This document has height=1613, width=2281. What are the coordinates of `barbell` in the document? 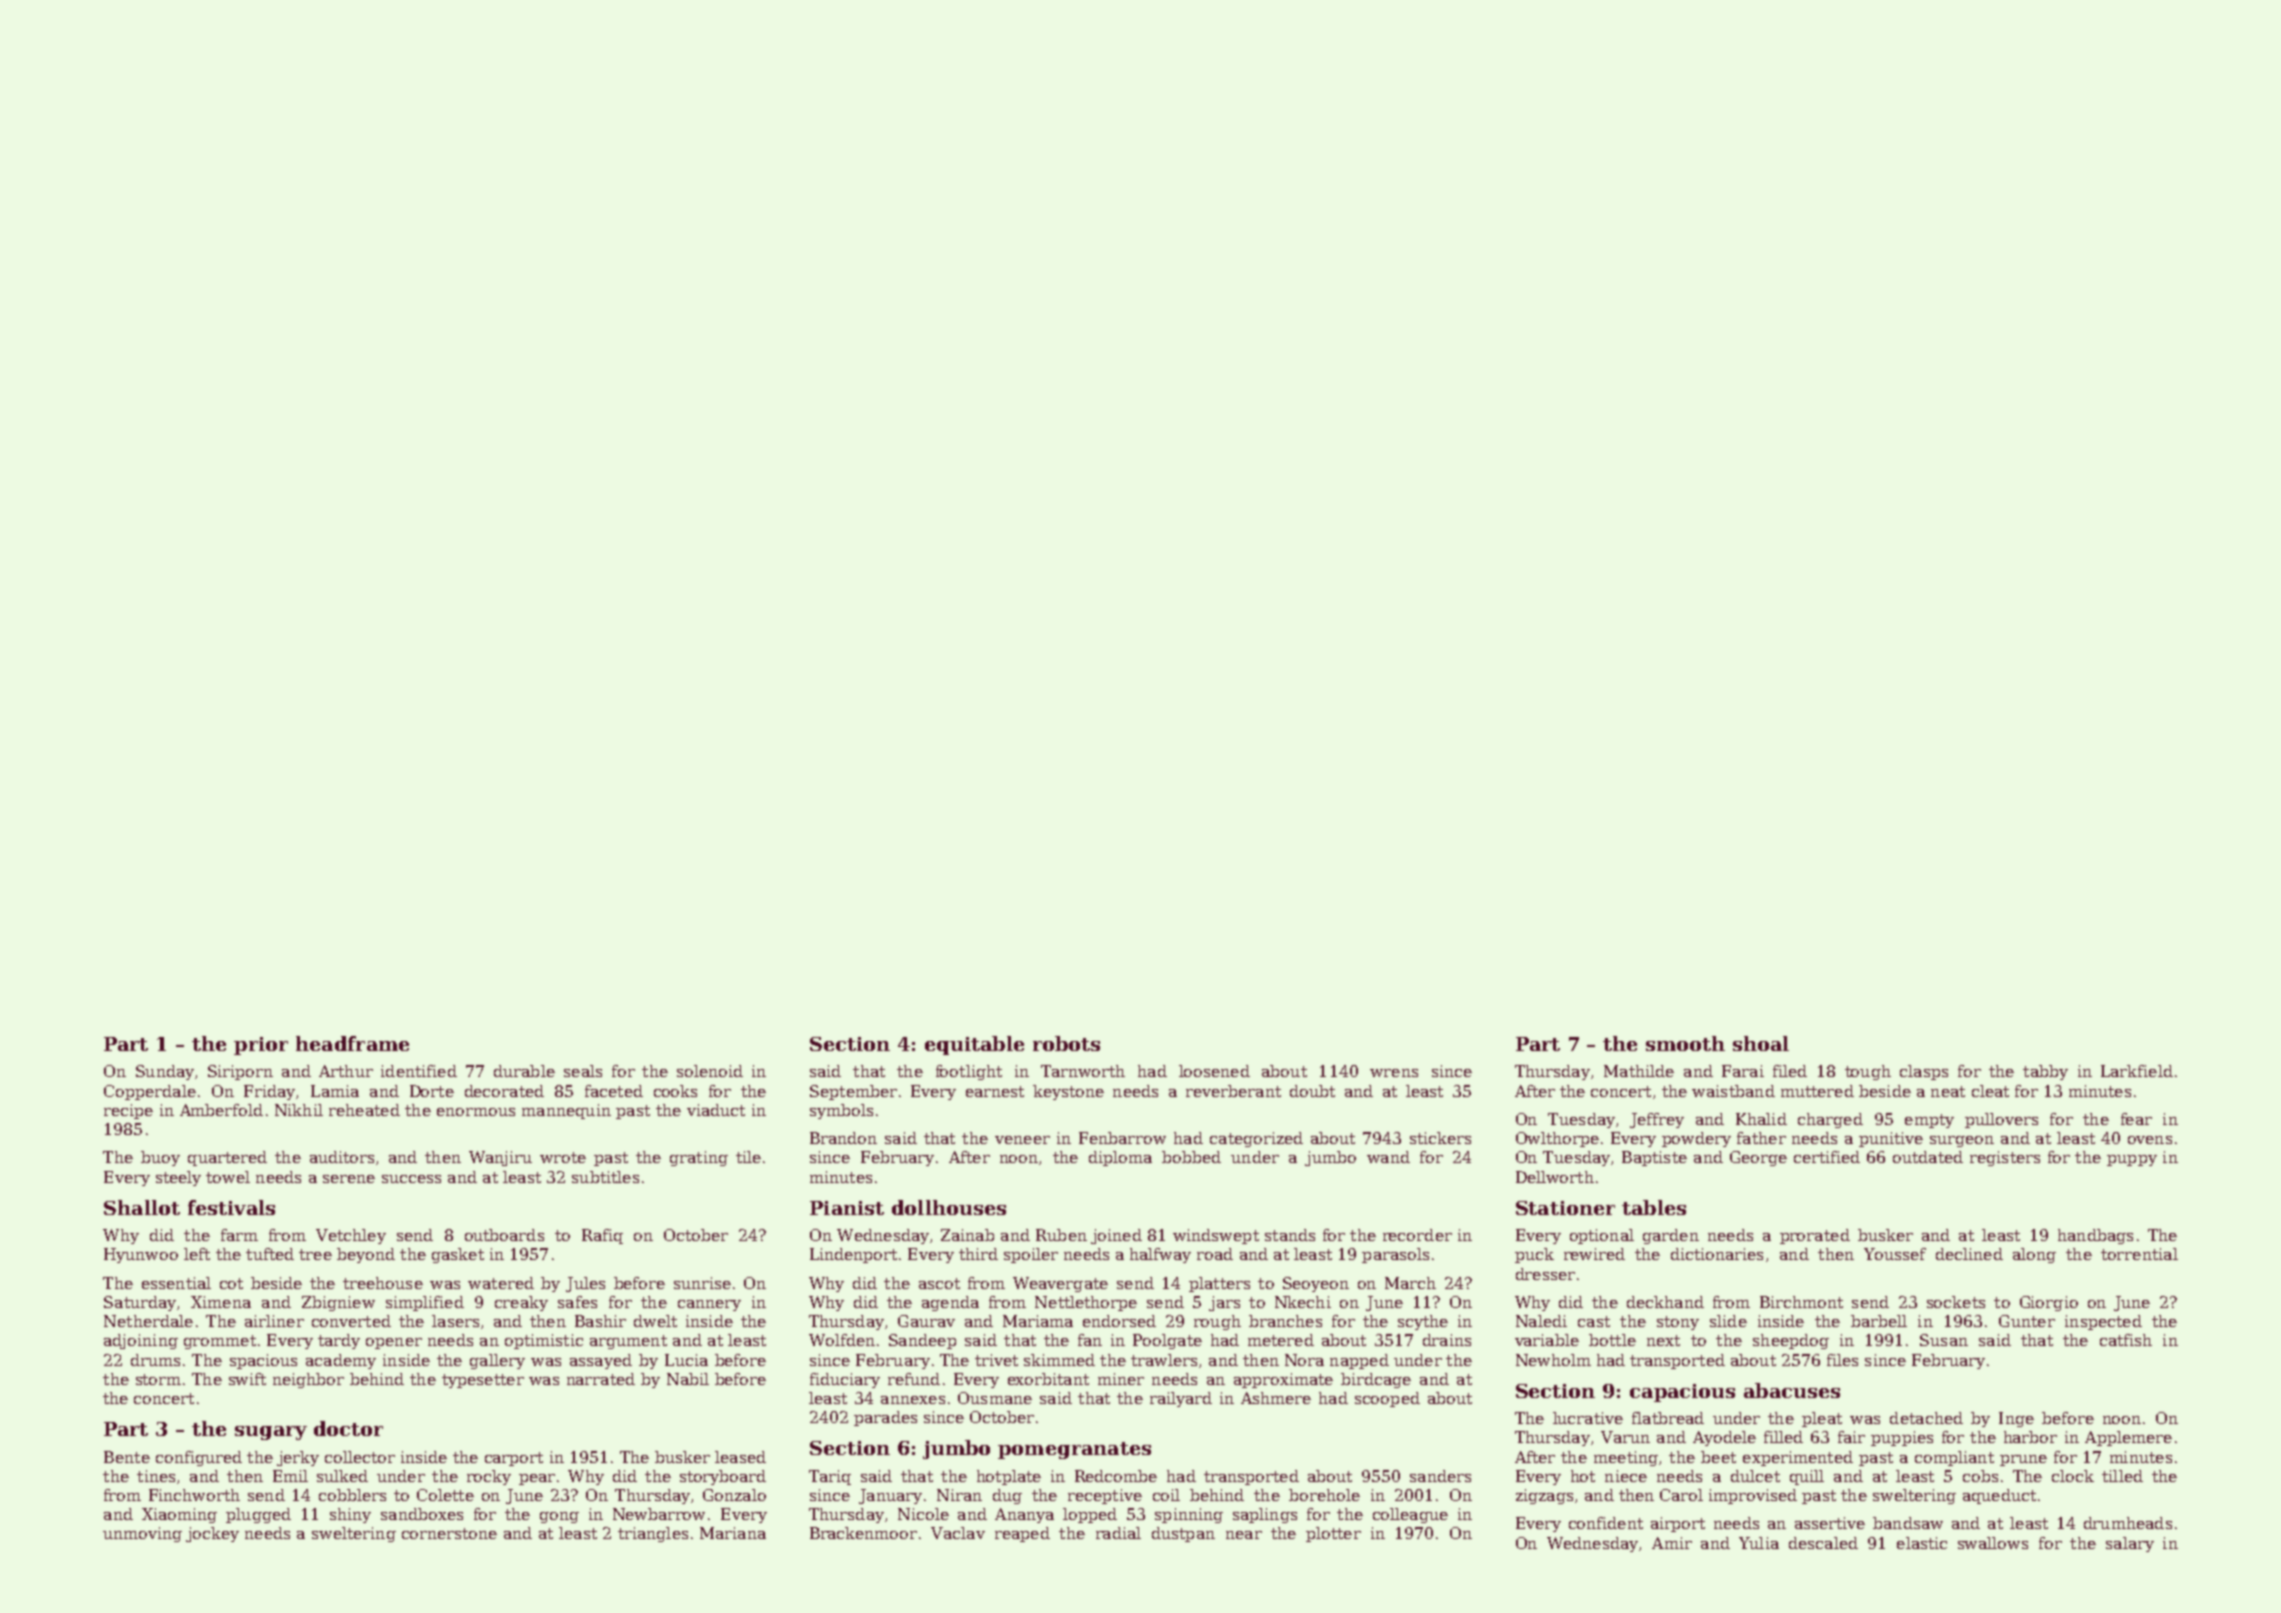 It's located at (1879, 1321).
